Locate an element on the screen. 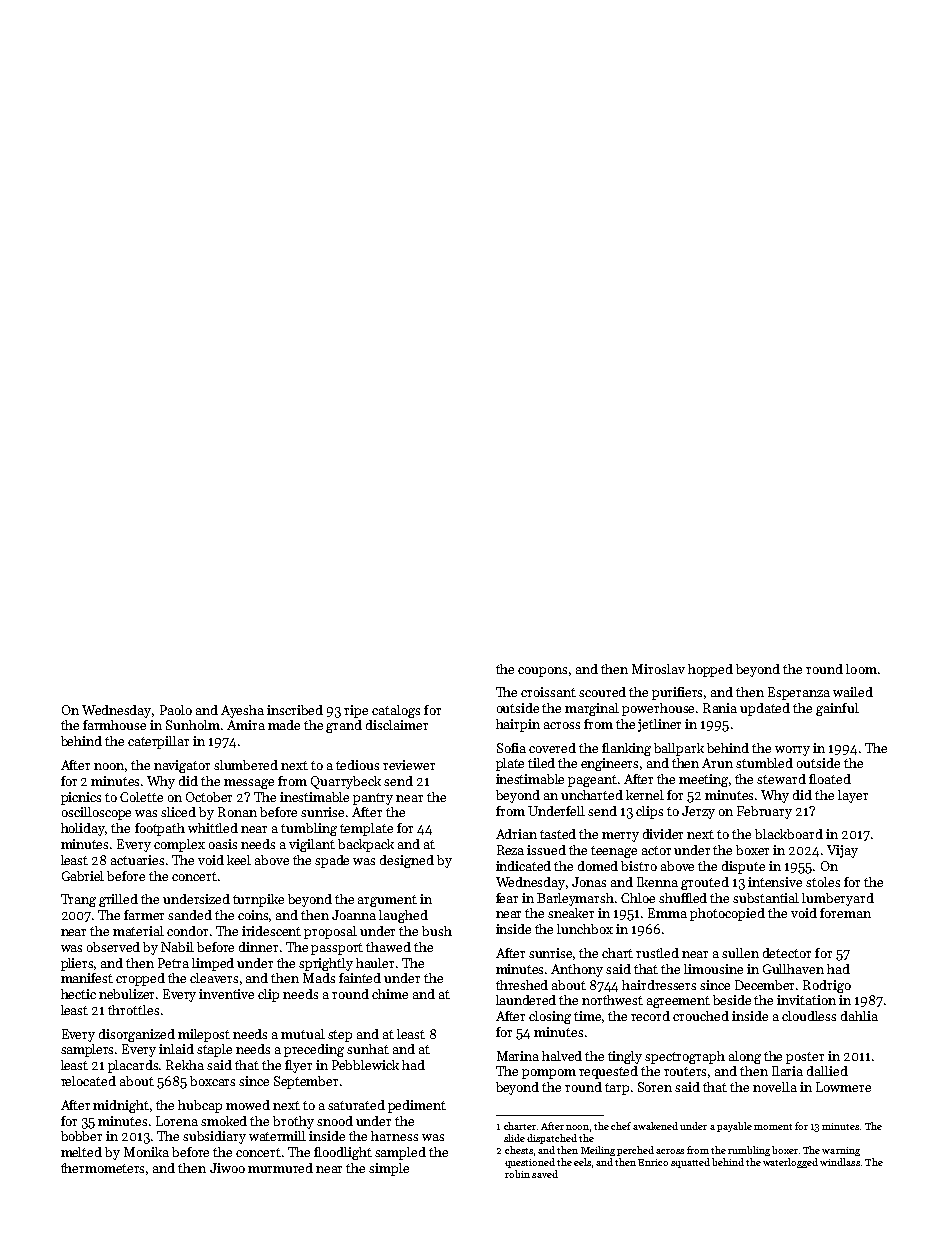  coupons is located at coordinates (542, 672).
